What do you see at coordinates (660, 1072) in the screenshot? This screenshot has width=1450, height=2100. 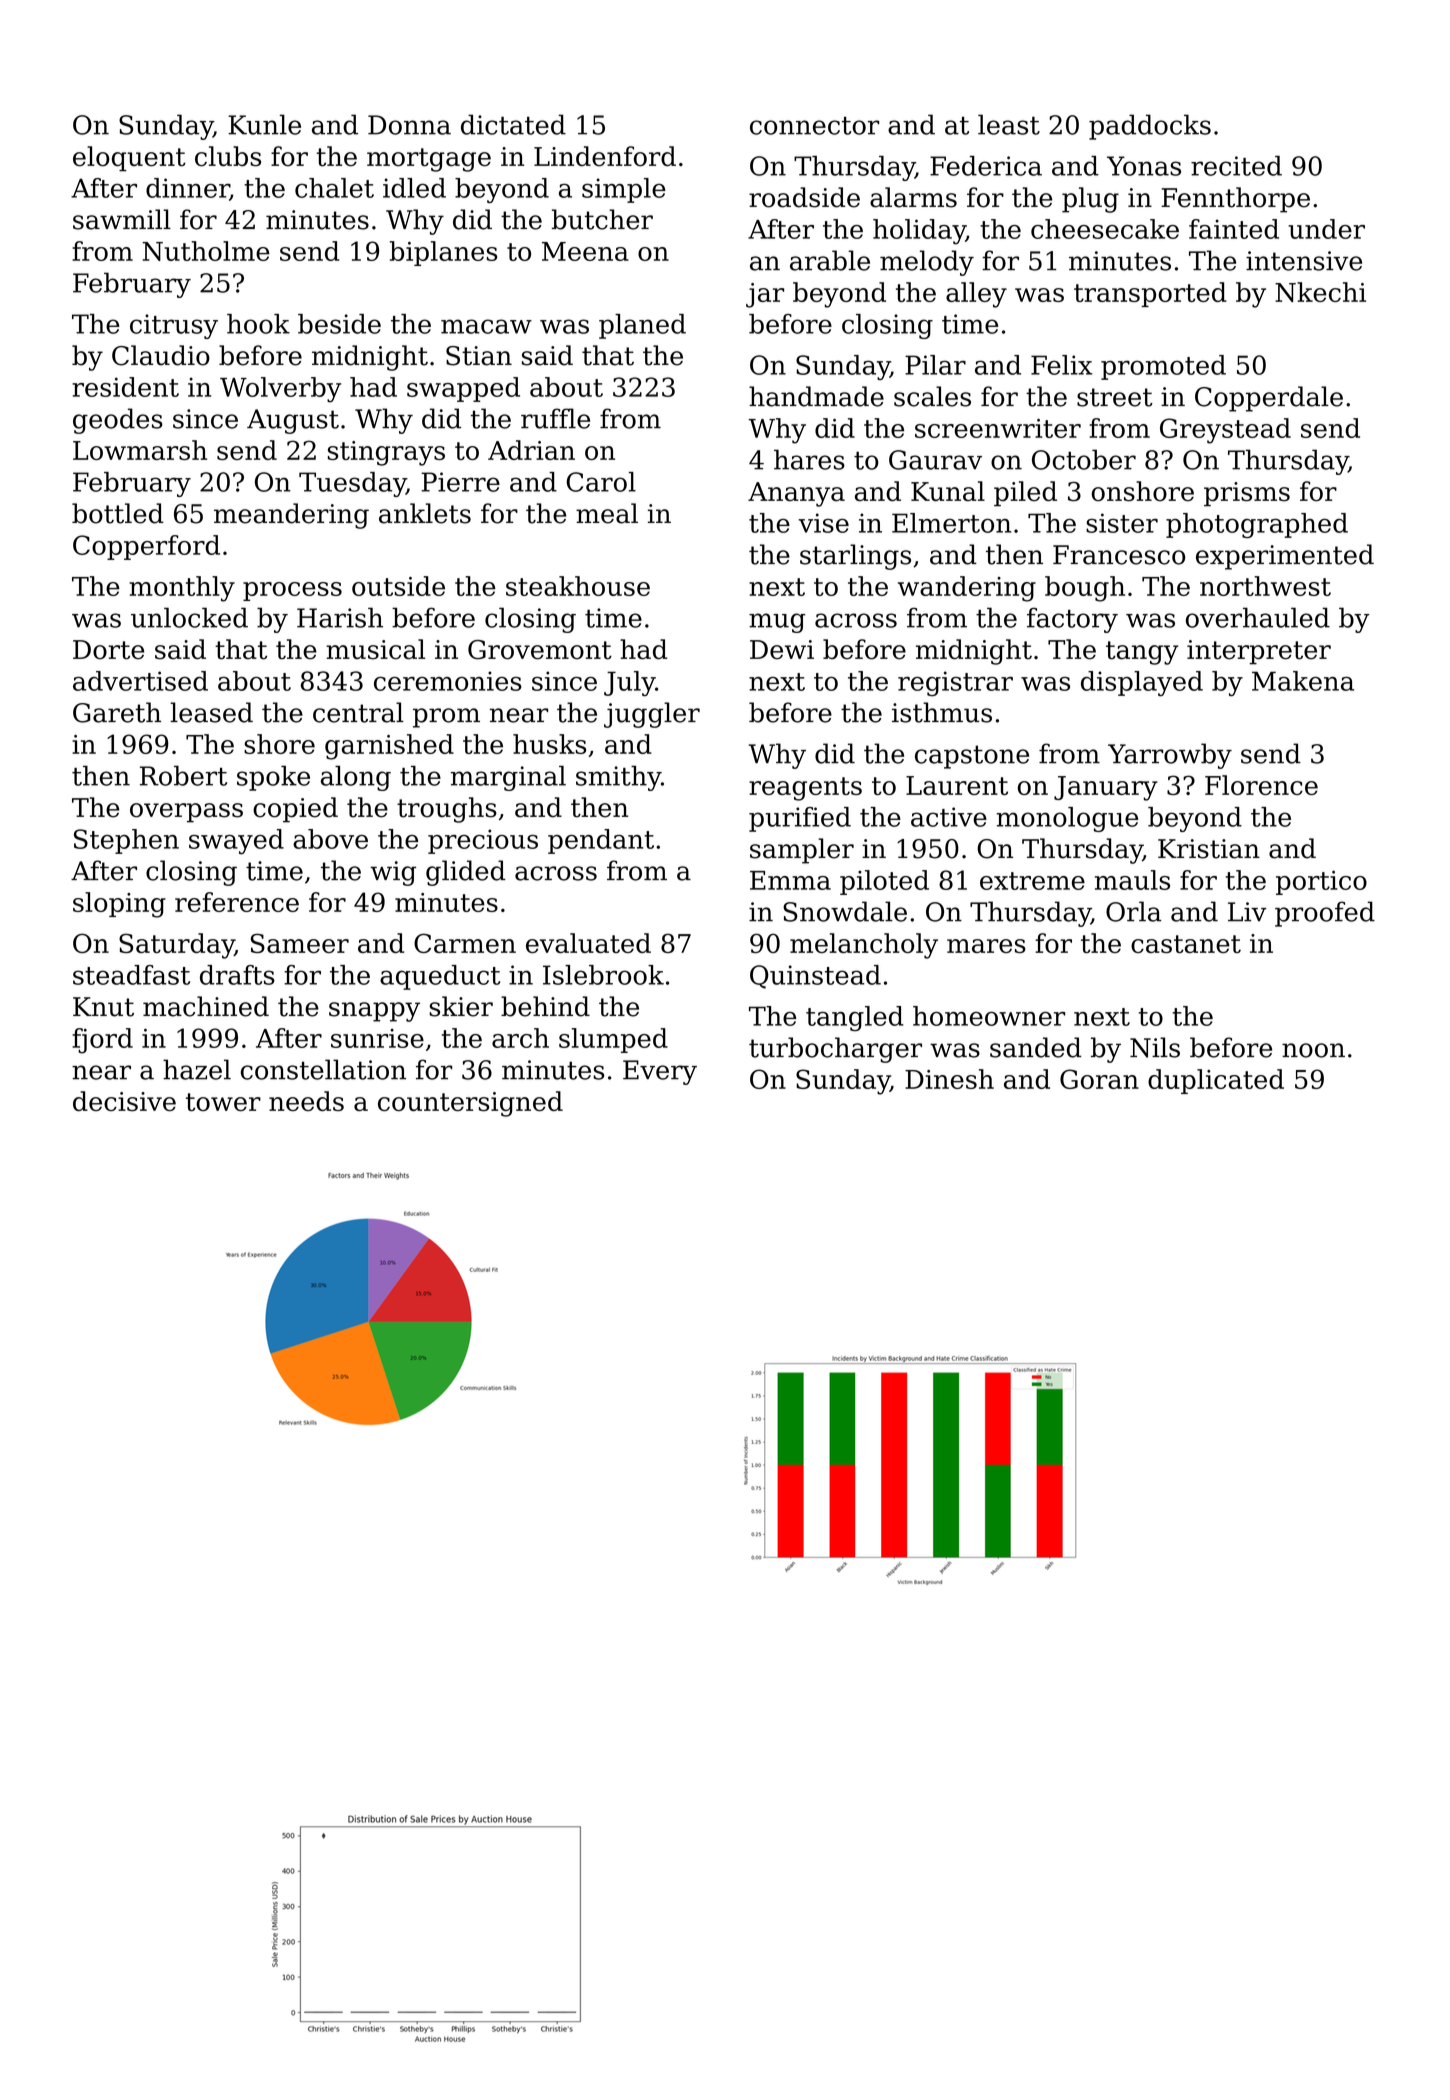 I see `Every` at bounding box center [660, 1072].
